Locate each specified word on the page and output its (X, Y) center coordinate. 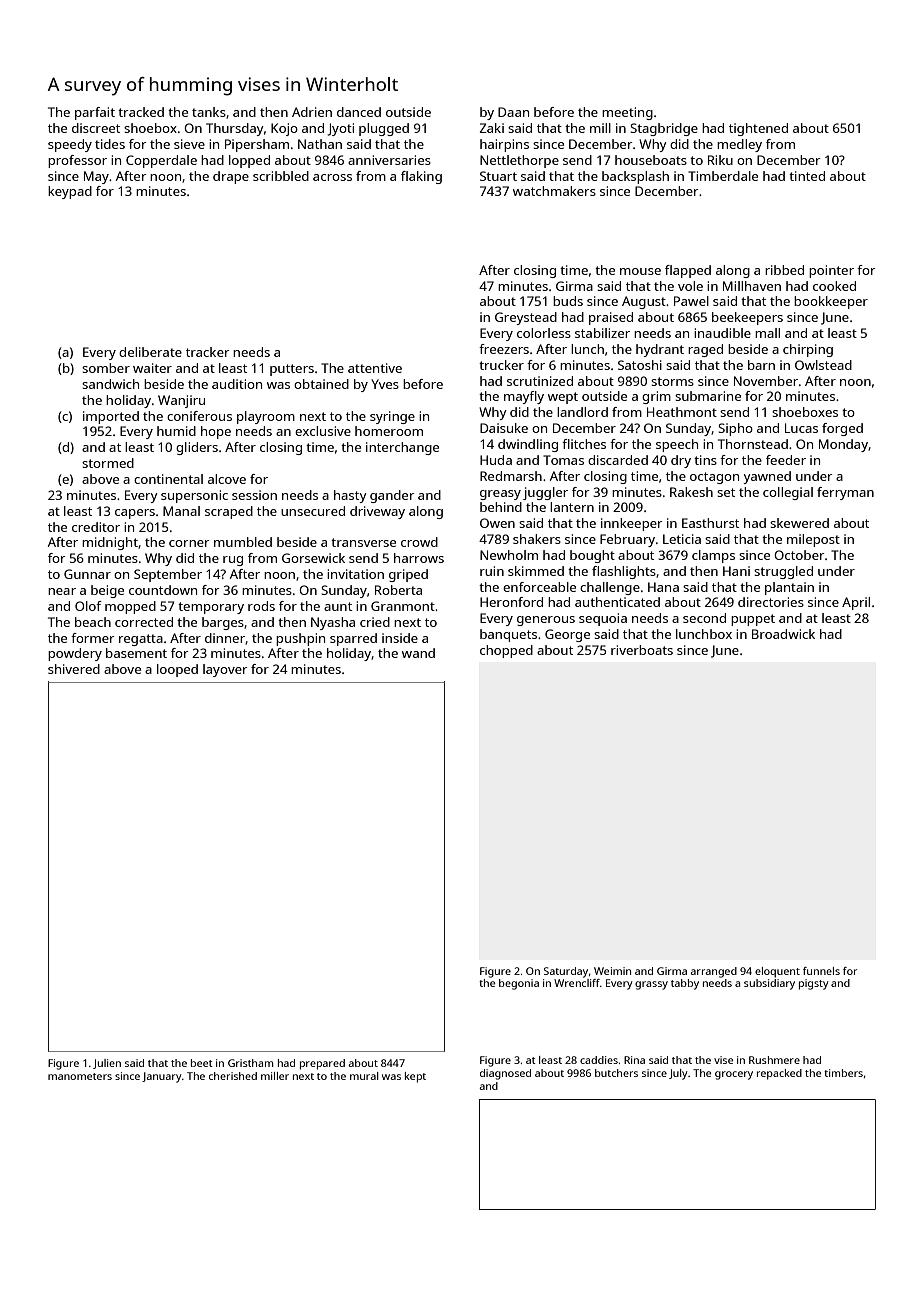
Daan (513, 112)
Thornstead (753, 444)
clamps (713, 556)
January (162, 1077)
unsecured (313, 511)
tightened (758, 129)
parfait (95, 113)
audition (237, 384)
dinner (225, 638)
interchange (402, 448)
